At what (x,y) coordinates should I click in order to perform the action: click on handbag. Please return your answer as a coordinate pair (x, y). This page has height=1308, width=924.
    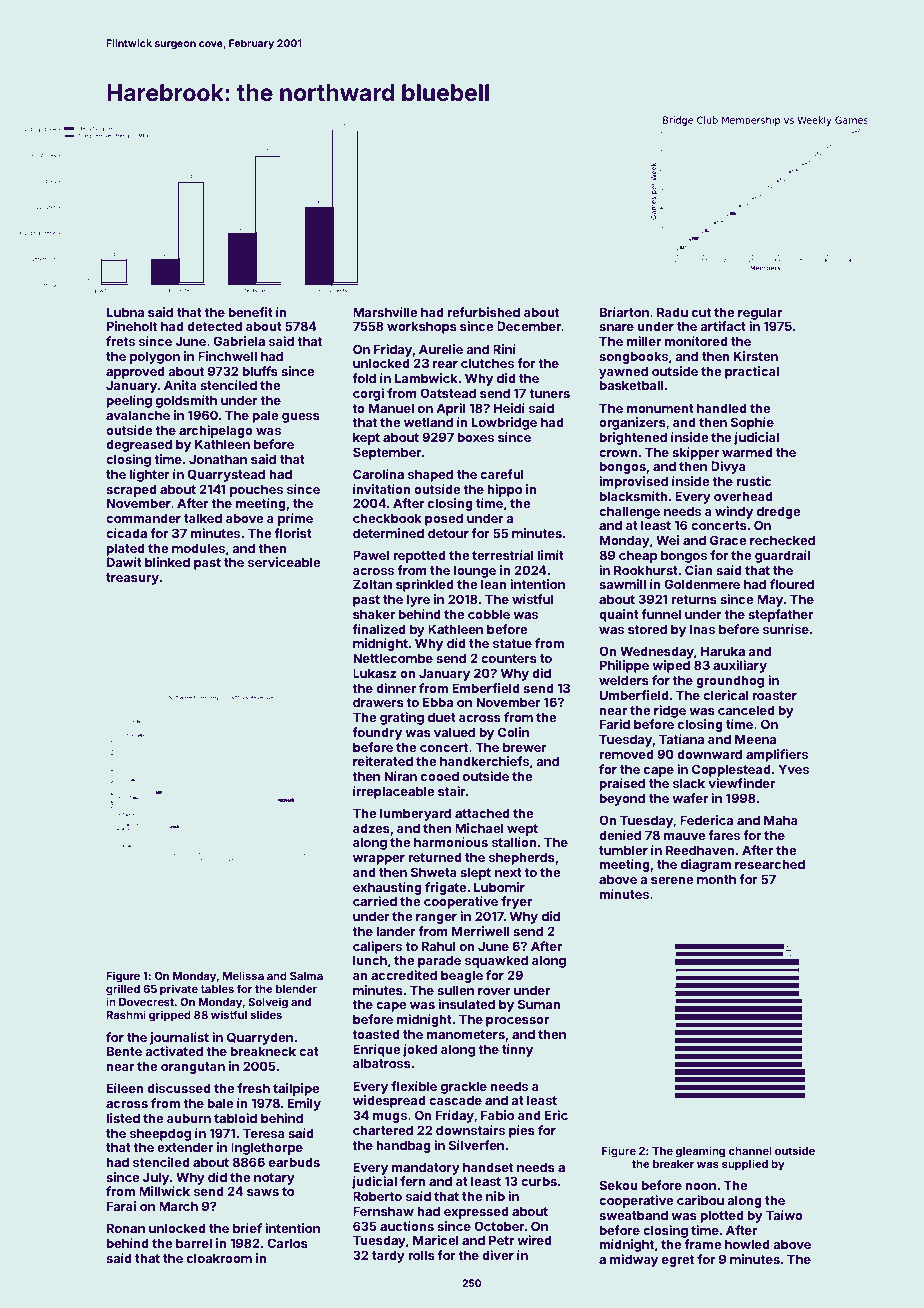
    Looking at the image, I should click on (403, 1146).
